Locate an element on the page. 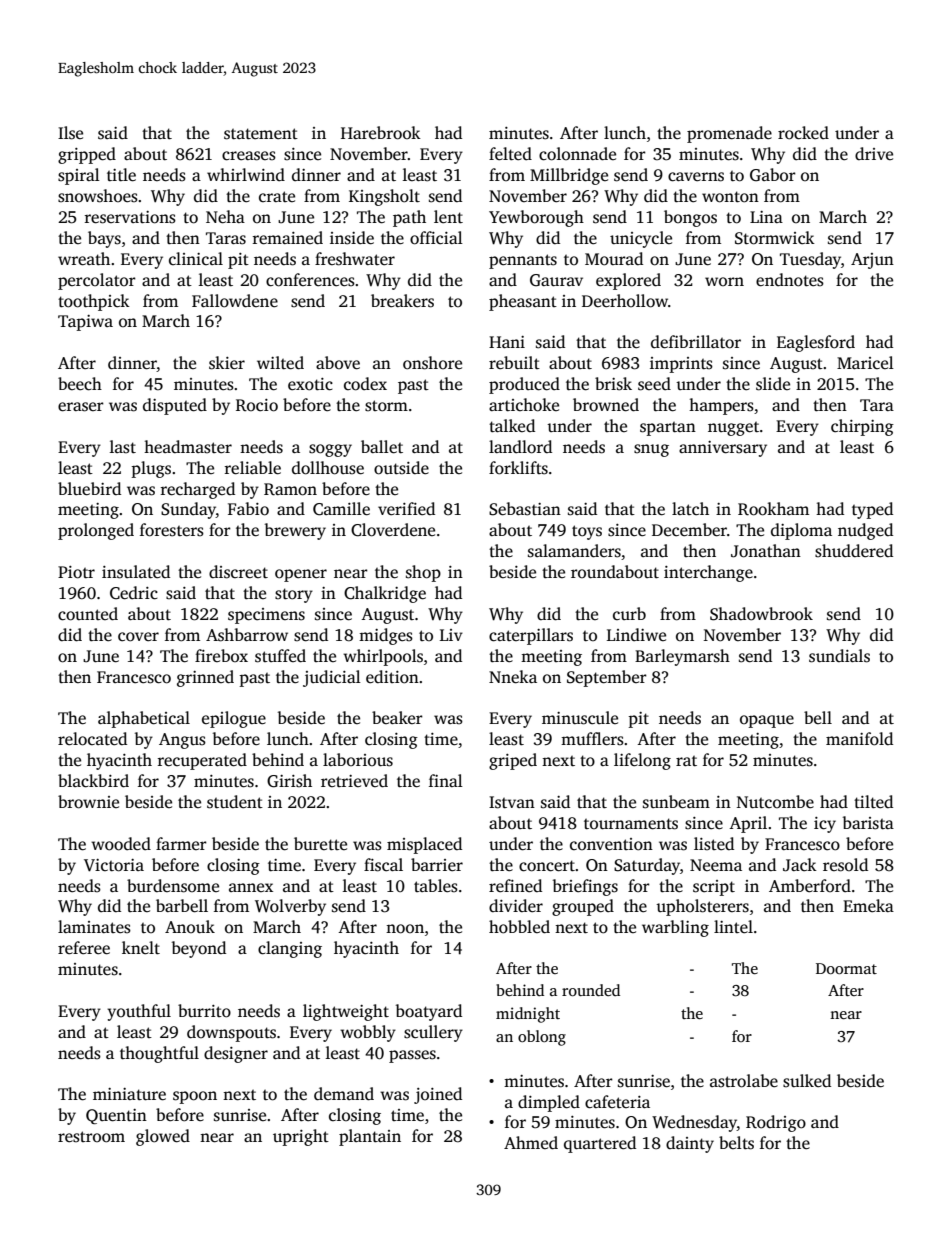  fiscal is located at coordinates (383, 865).
